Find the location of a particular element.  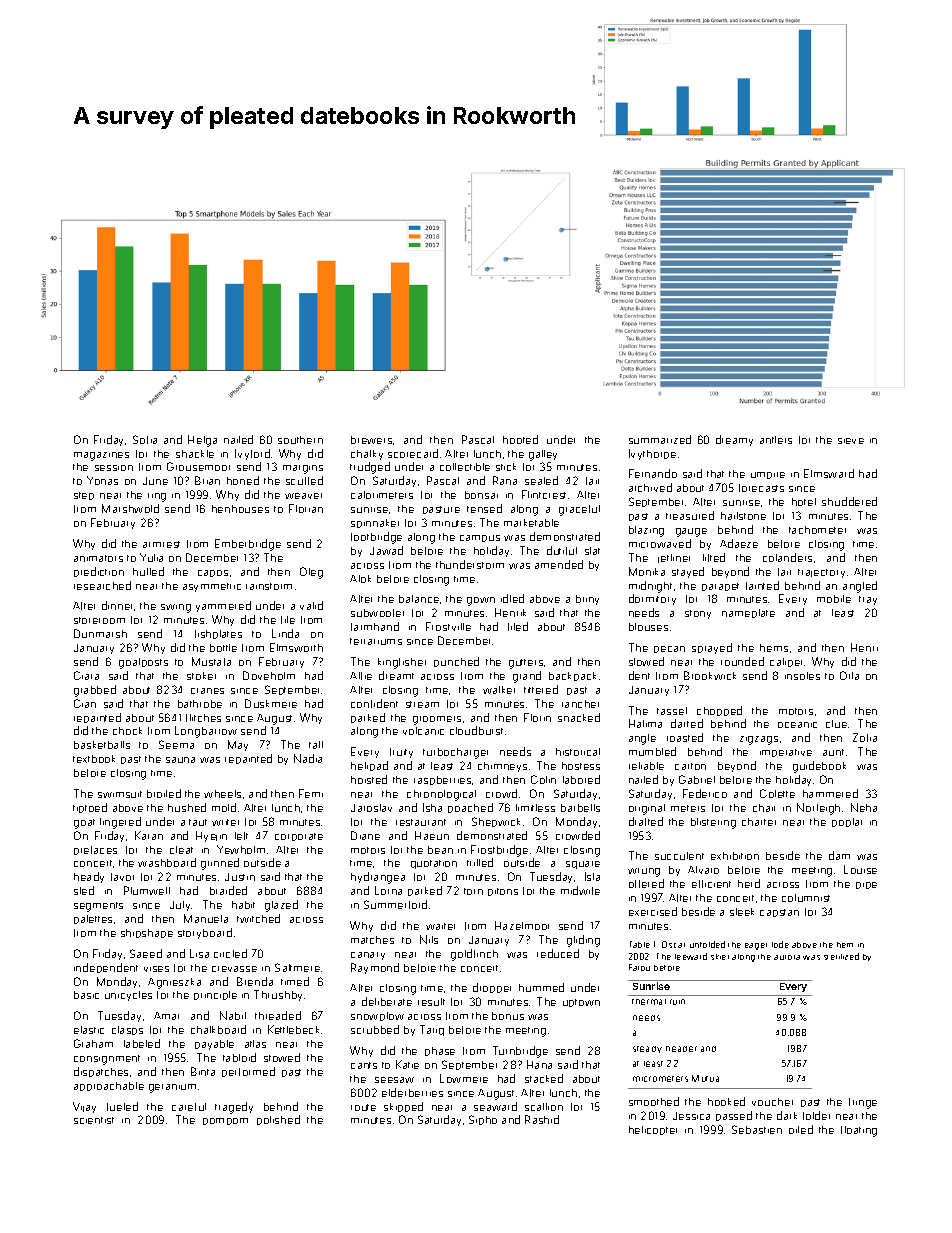

Seema is located at coordinates (176, 744).
